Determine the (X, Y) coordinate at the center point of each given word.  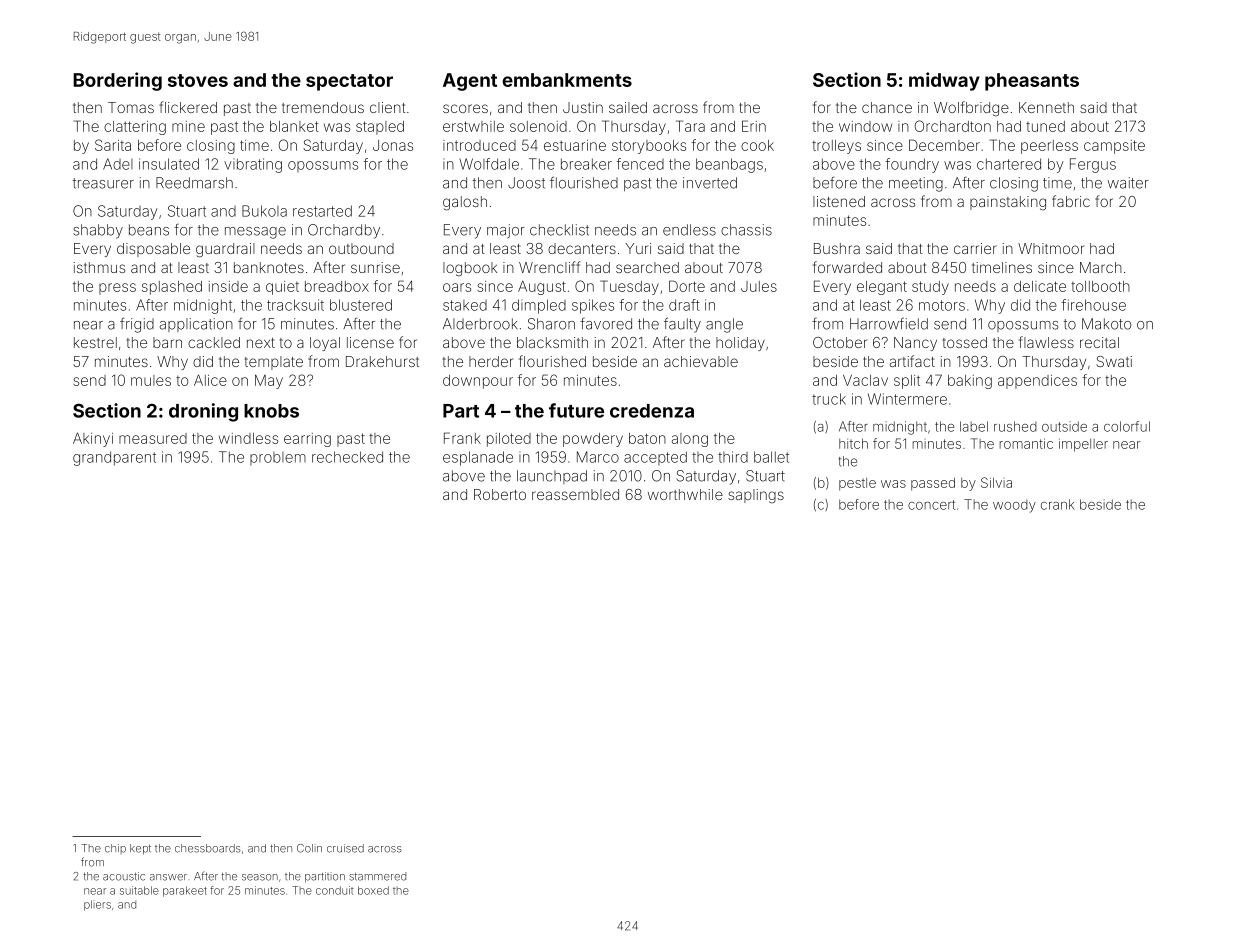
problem (278, 458)
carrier (975, 248)
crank (1058, 504)
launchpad (552, 477)
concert (931, 505)
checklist (559, 230)
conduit (335, 890)
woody (1014, 506)
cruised (345, 848)
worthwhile (685, 494)
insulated (169, 164)
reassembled (575, 494)
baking (970, 382)
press (117, 289)
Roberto (500, 494)
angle (724, 325)
